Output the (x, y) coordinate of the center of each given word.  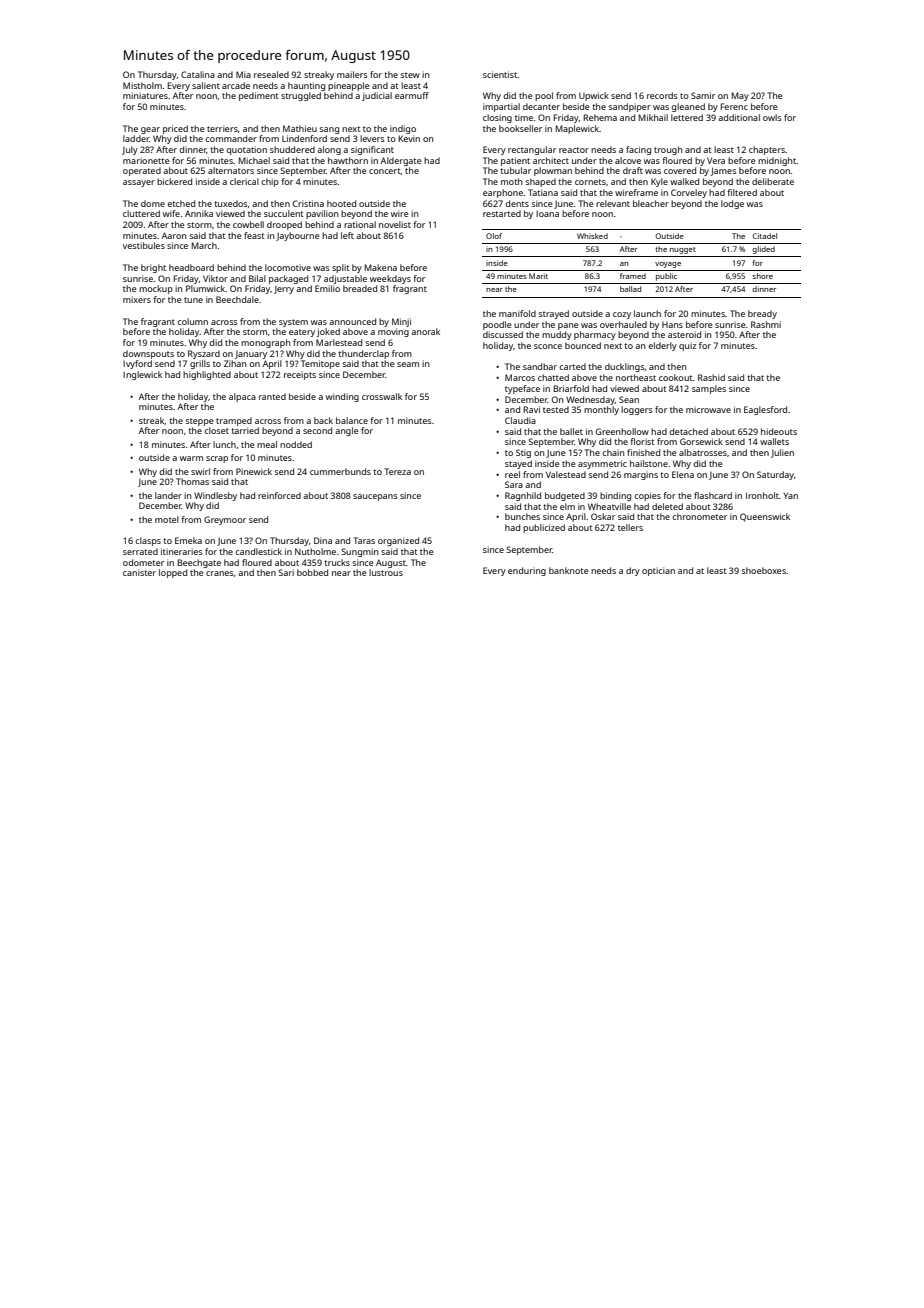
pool (544, 96)
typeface (522, 389)
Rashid (711, 377)
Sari (286, 572)
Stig (523, 453)
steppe (199, 422)
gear (150, 130)
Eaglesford (765, 410)
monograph (265, 343)
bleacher (651, 203)
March (204, 245)
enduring (527, 571)
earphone (503, 193)
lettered (687, 117)
